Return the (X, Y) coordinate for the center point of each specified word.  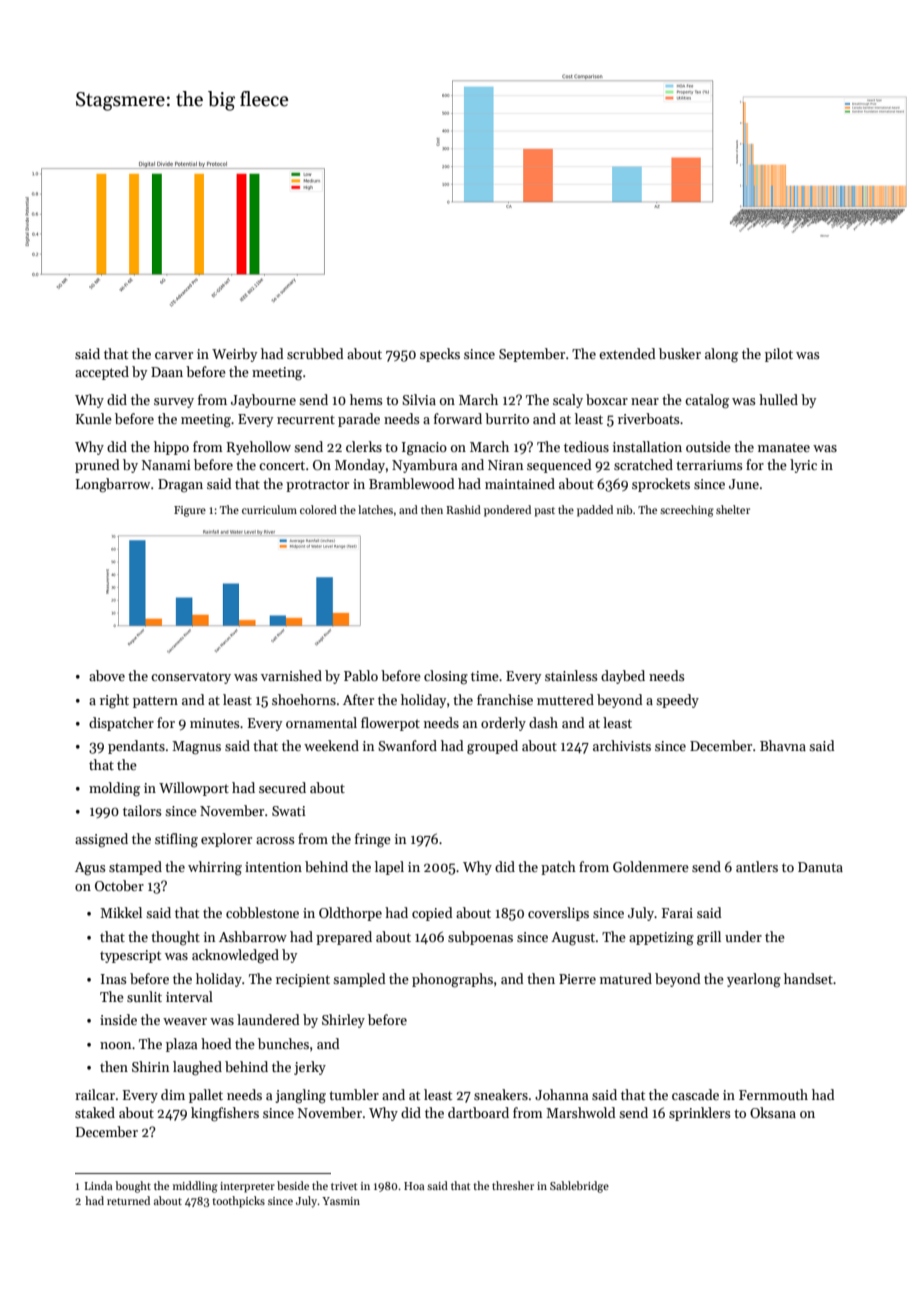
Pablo (361, 675)
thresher (513, 1185)
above (107, 675)
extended (627, 353)
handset (808, 978)
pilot (779, 355)
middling (195, 1187)
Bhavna (783, 745)
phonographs (452, 980)
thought (175, 938)
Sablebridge (579, 1187)
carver (174, 355)
